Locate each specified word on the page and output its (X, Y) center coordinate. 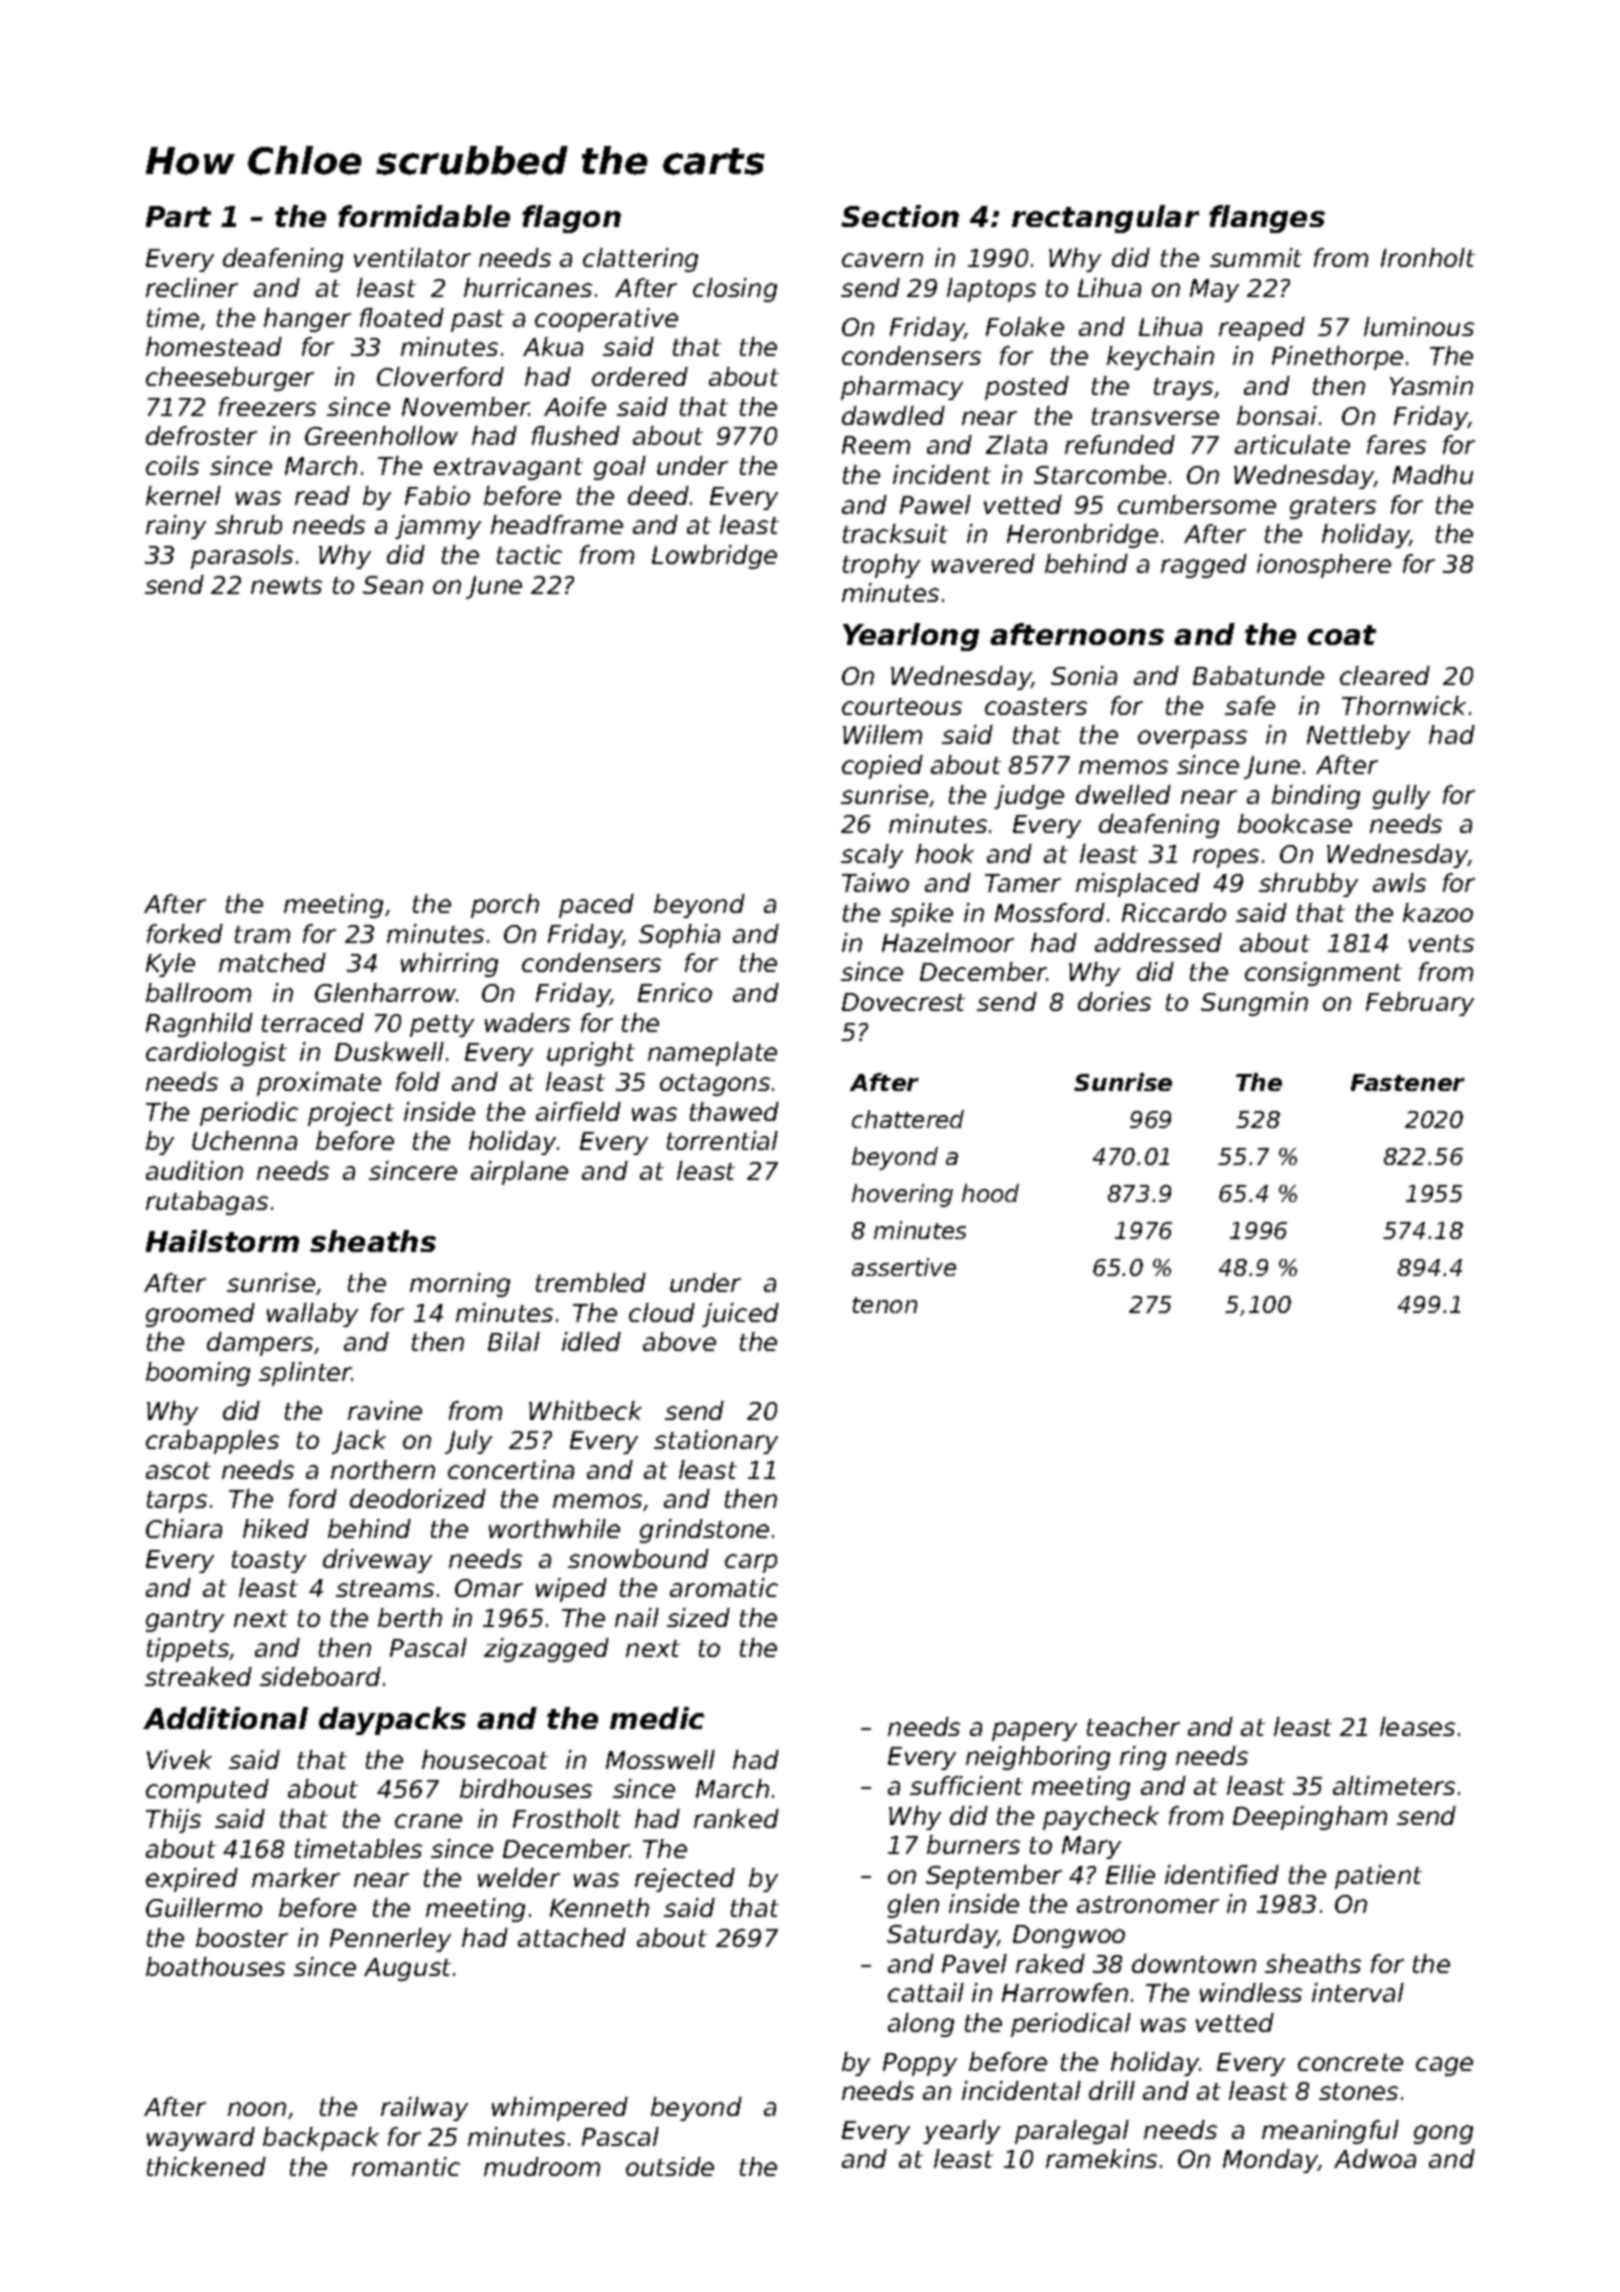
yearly (961, 2132)
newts (286, 585)
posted (1027, 388)
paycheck (1101, 1818)
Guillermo (204, 1907)
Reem (876, 445)
